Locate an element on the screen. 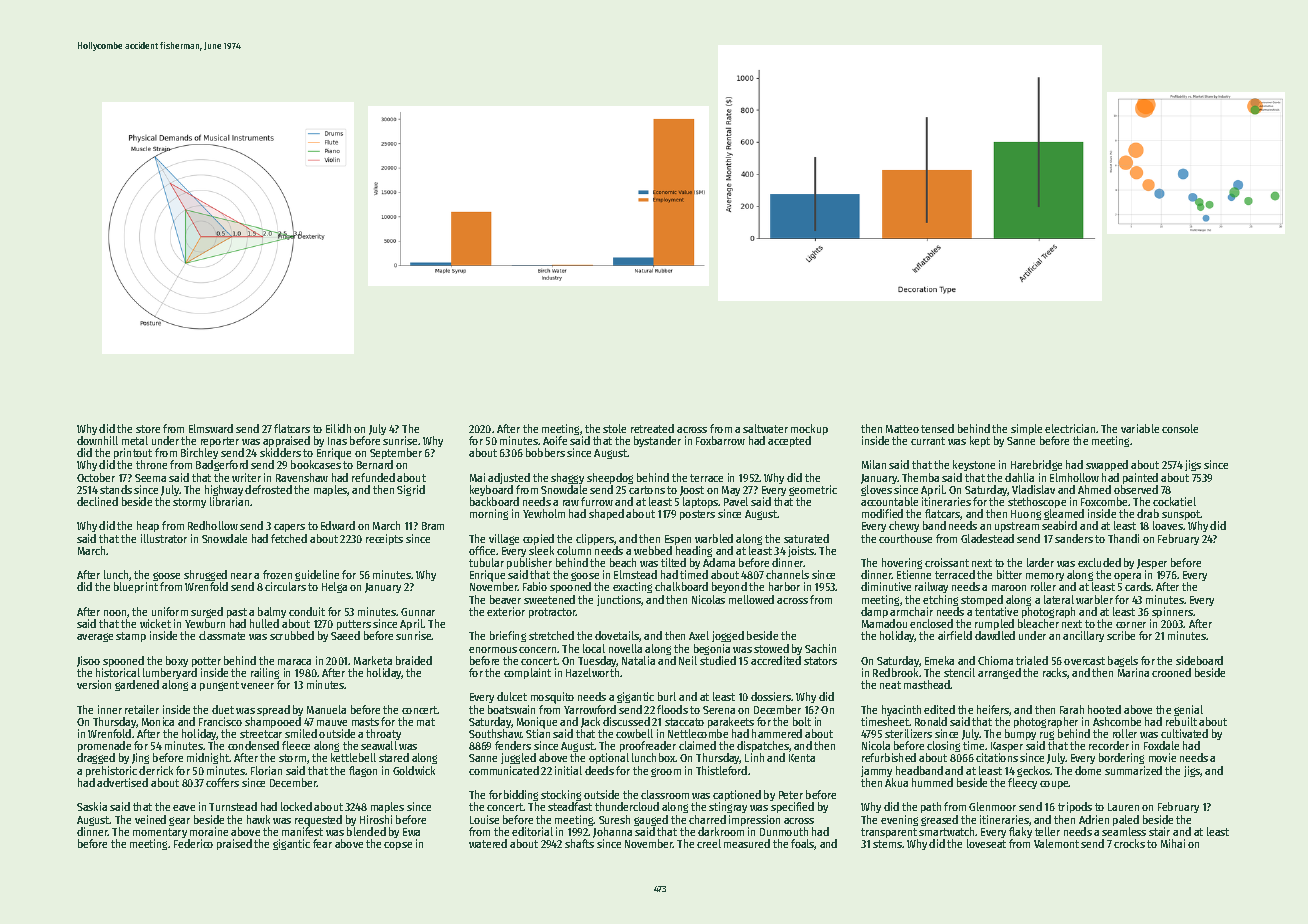  dahlia is located at coordinates (1019, 477).
